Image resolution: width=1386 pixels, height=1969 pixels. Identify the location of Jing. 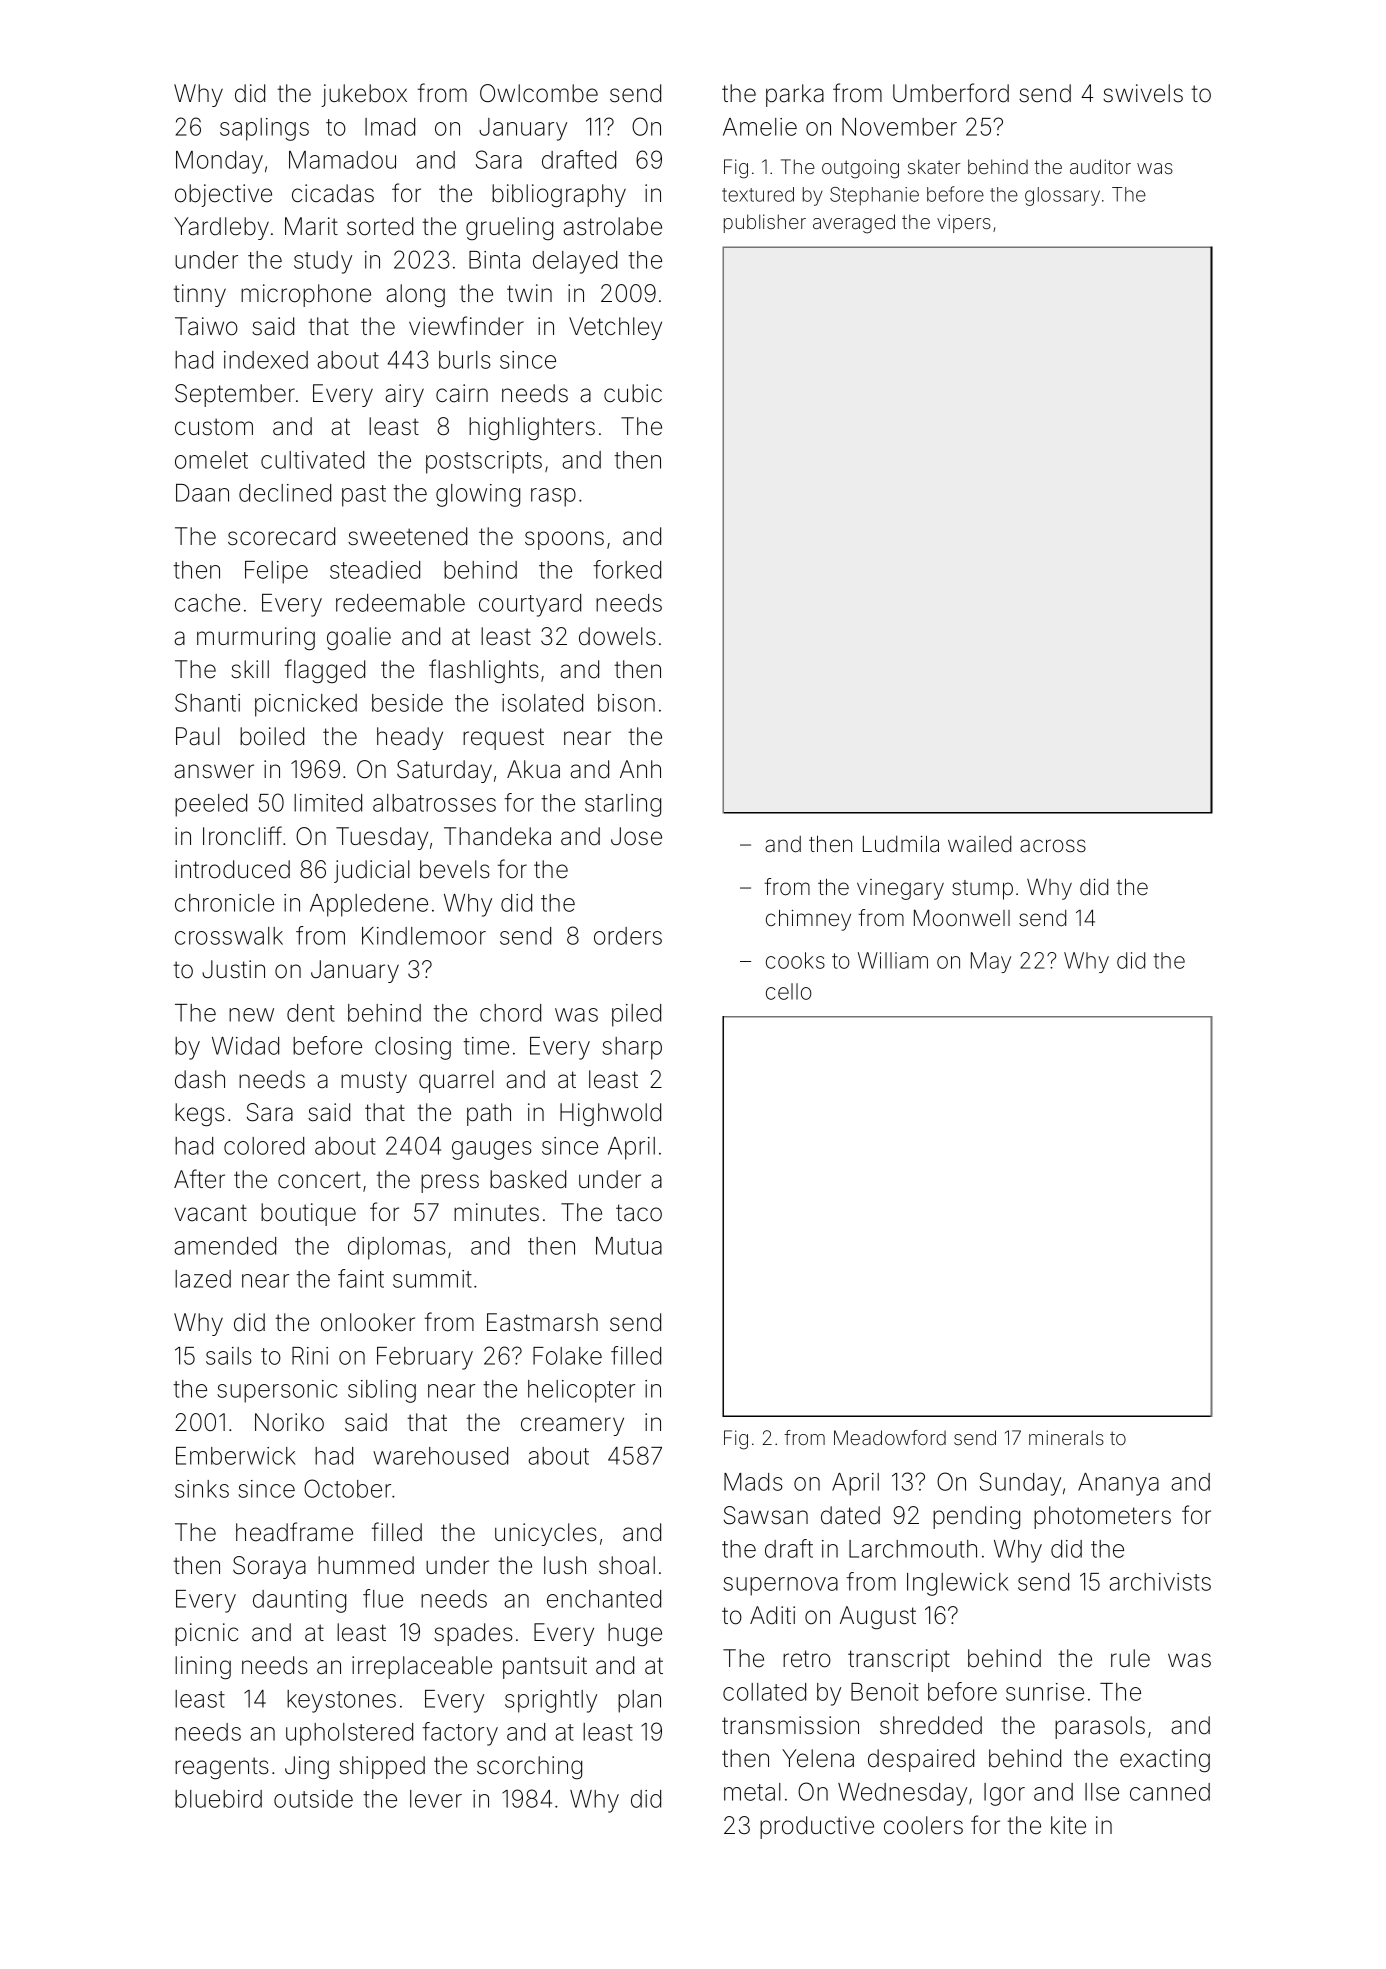
(307, 1767).
